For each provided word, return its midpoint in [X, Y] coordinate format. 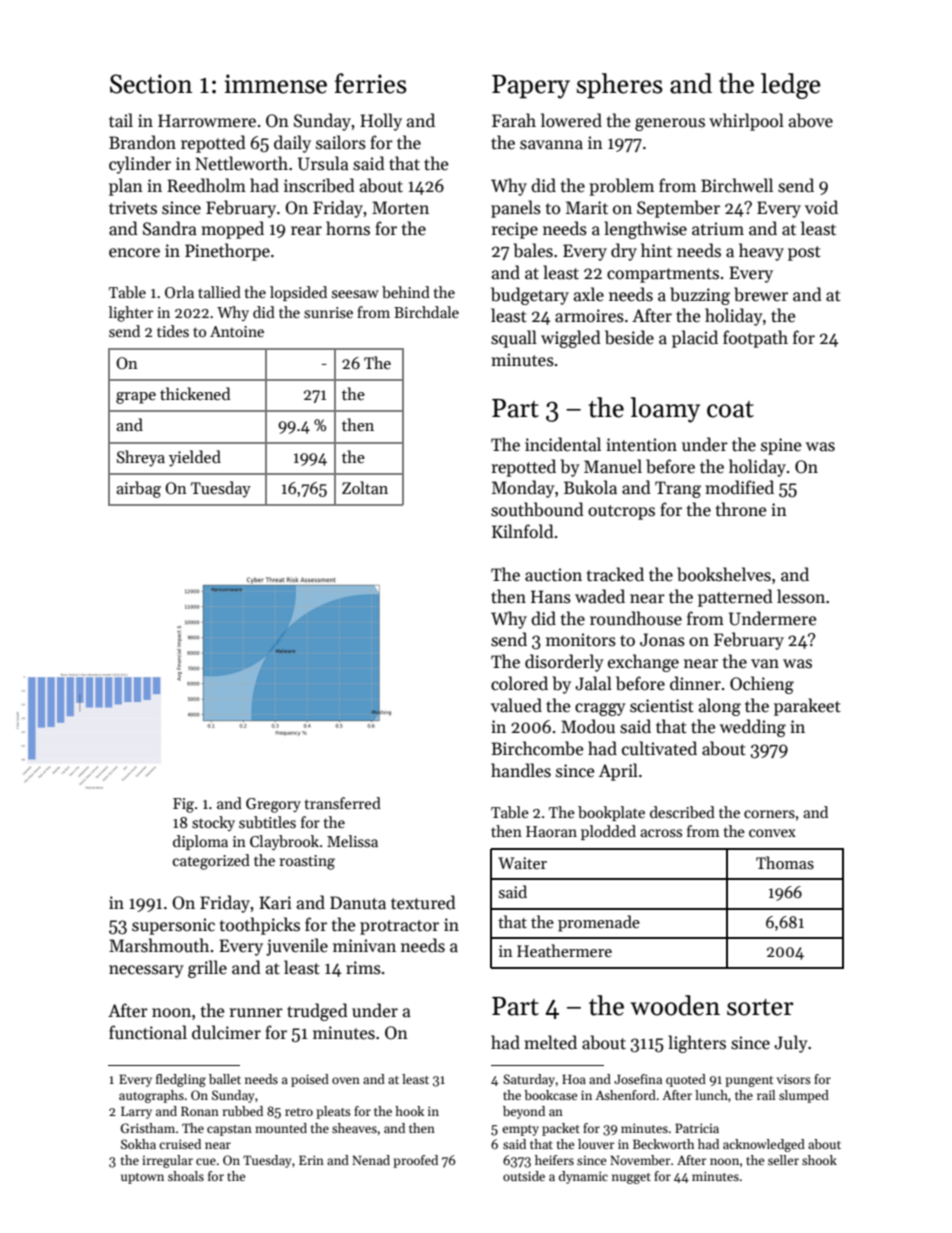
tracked [615, 574]
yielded [195, 458]
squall [514, 339]
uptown [142, 1178]
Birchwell [737, 185]
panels [516, 209]
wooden [675, 1005]
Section [151, 84]
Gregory [273, 805]
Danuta [358, 903]
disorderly [564, 663]
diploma [200, 842]
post [804, 253]
